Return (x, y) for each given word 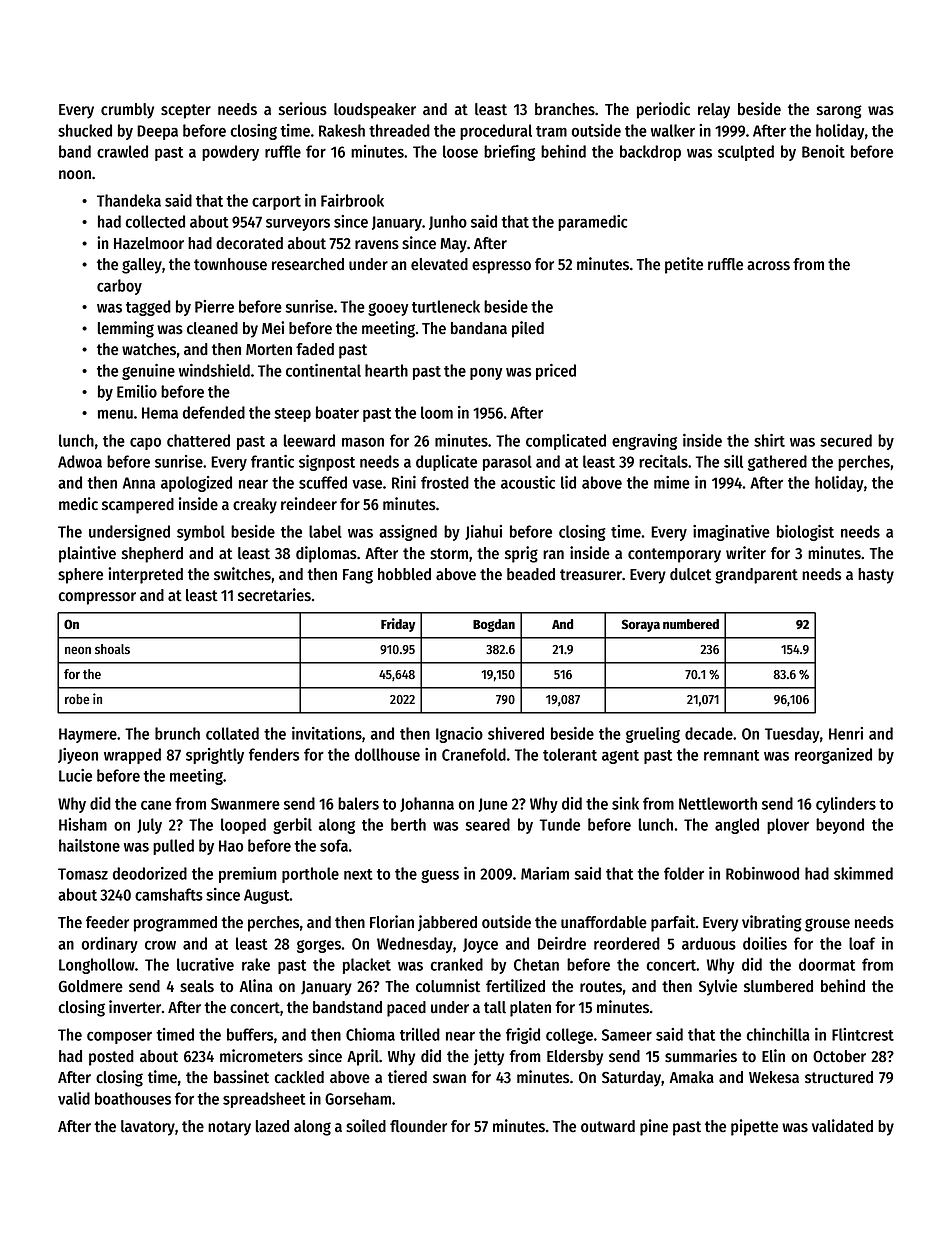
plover (788, 826)
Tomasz (83, 874)
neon (78, 650)
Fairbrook (352, 200)
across (768, 266)
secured (846, 440)
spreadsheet (264, 1100)
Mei (273, 328)
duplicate (446, 463)
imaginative (731, 533)
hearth (386, 370)
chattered (198, 440)
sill (733, 461)
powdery (230, 153)
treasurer (591, 575)
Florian (392, 922)
